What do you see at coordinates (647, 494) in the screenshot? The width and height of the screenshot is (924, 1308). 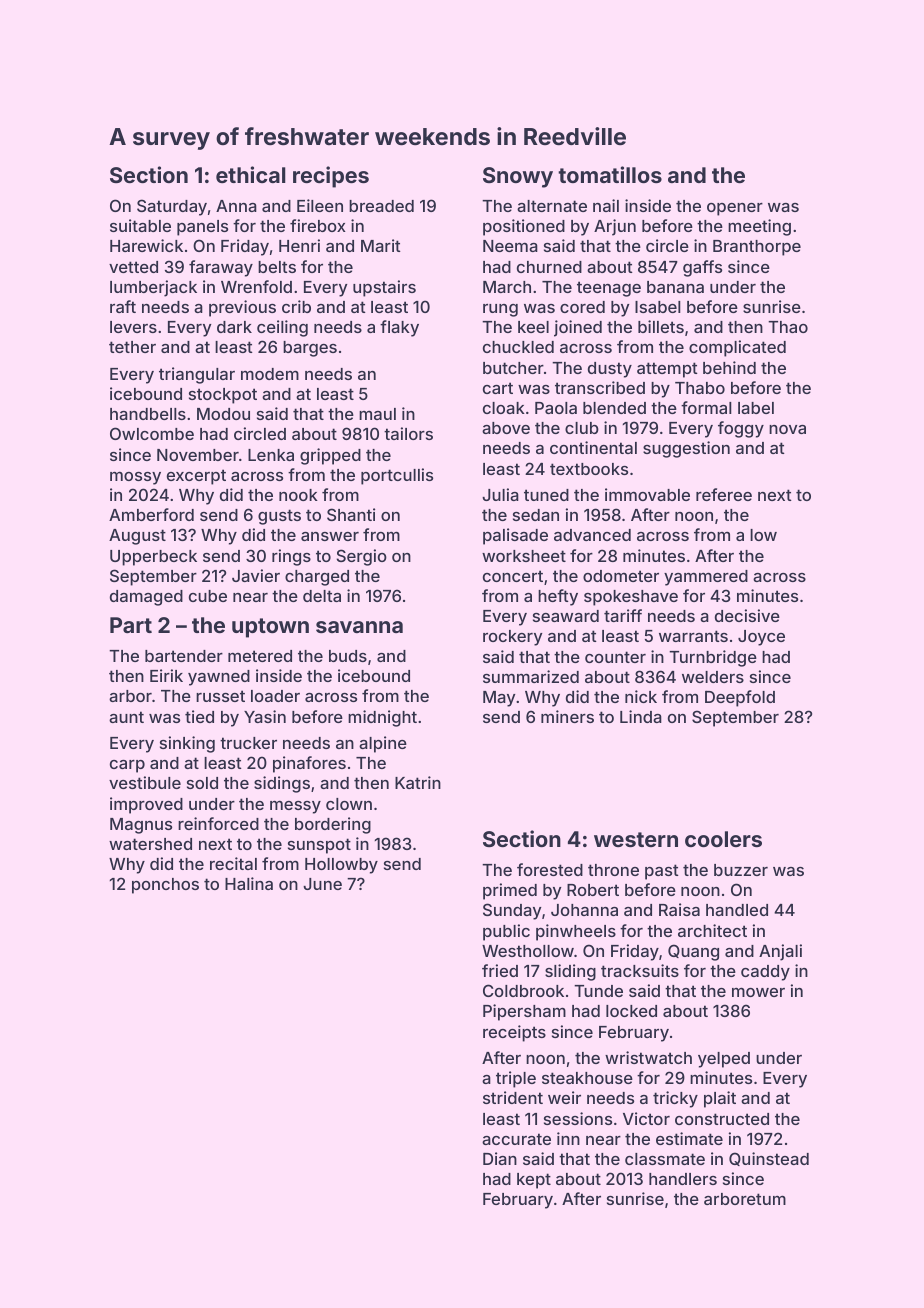 I see `immovable` at bounding box center [647, 494].
